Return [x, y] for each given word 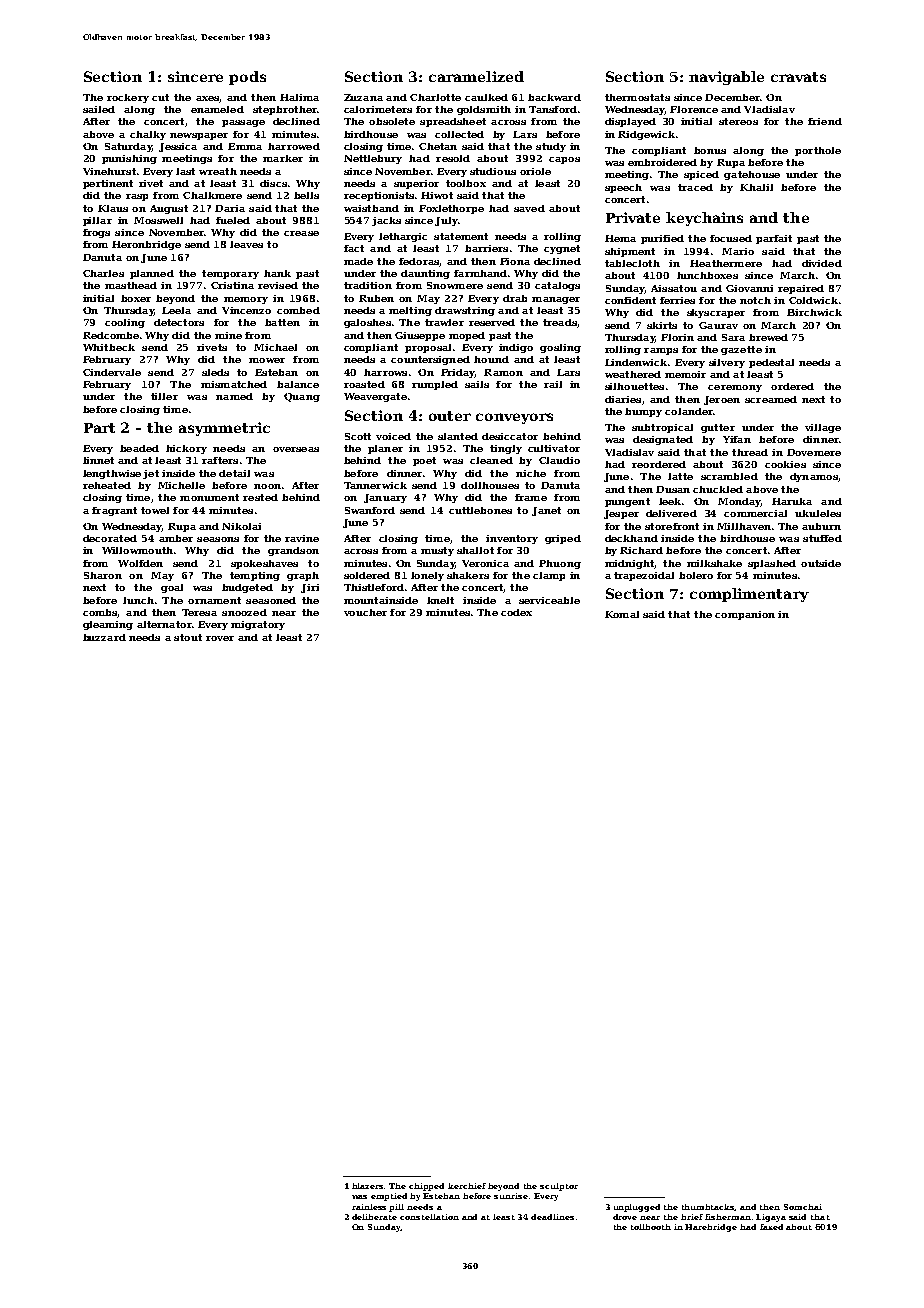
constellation [429, 1217]
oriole [535, 171]
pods [247, 78]
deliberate [374, 1217]
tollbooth [651, 1227]
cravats [798, 77]
